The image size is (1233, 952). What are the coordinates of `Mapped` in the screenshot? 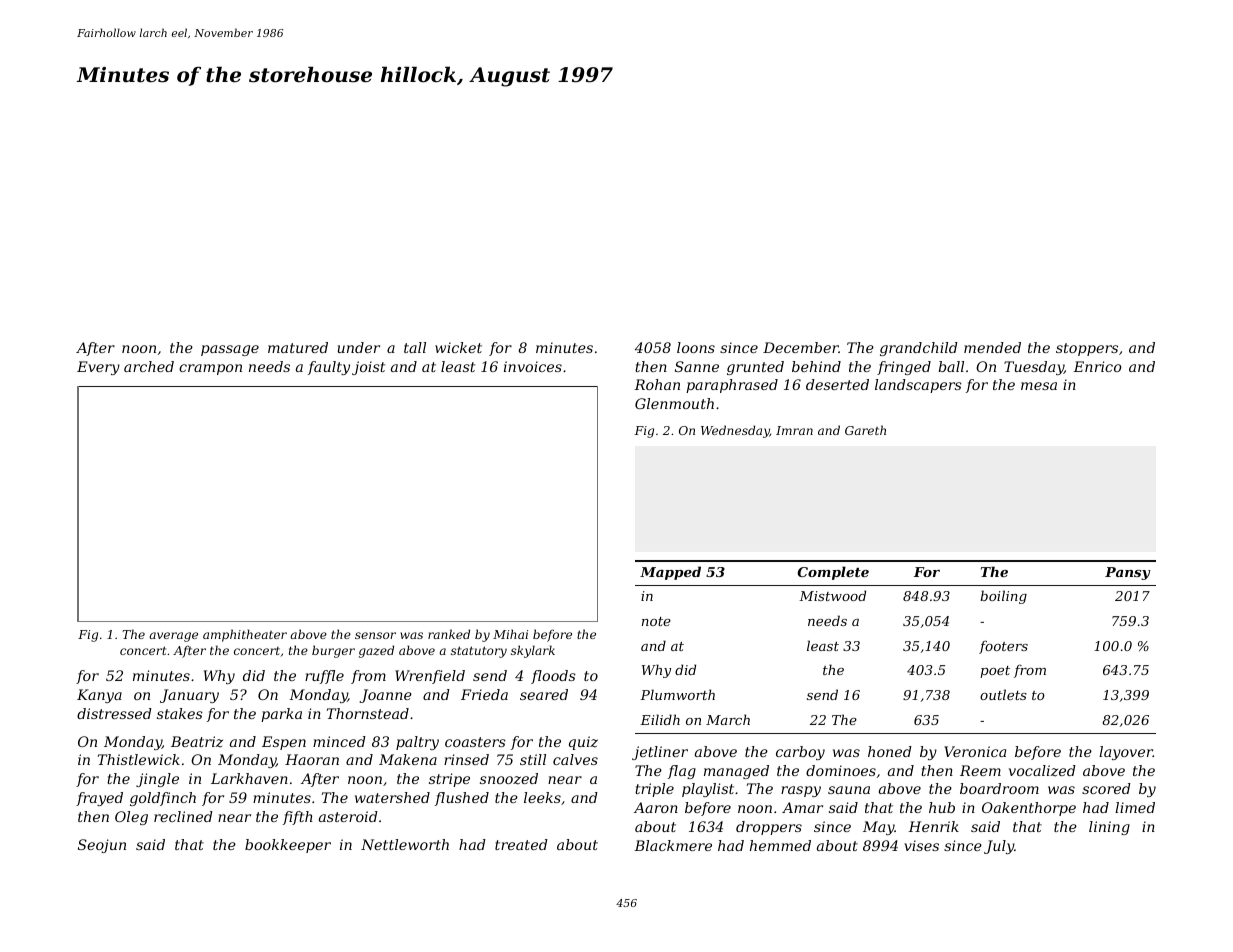 It's located at (670, 573).
